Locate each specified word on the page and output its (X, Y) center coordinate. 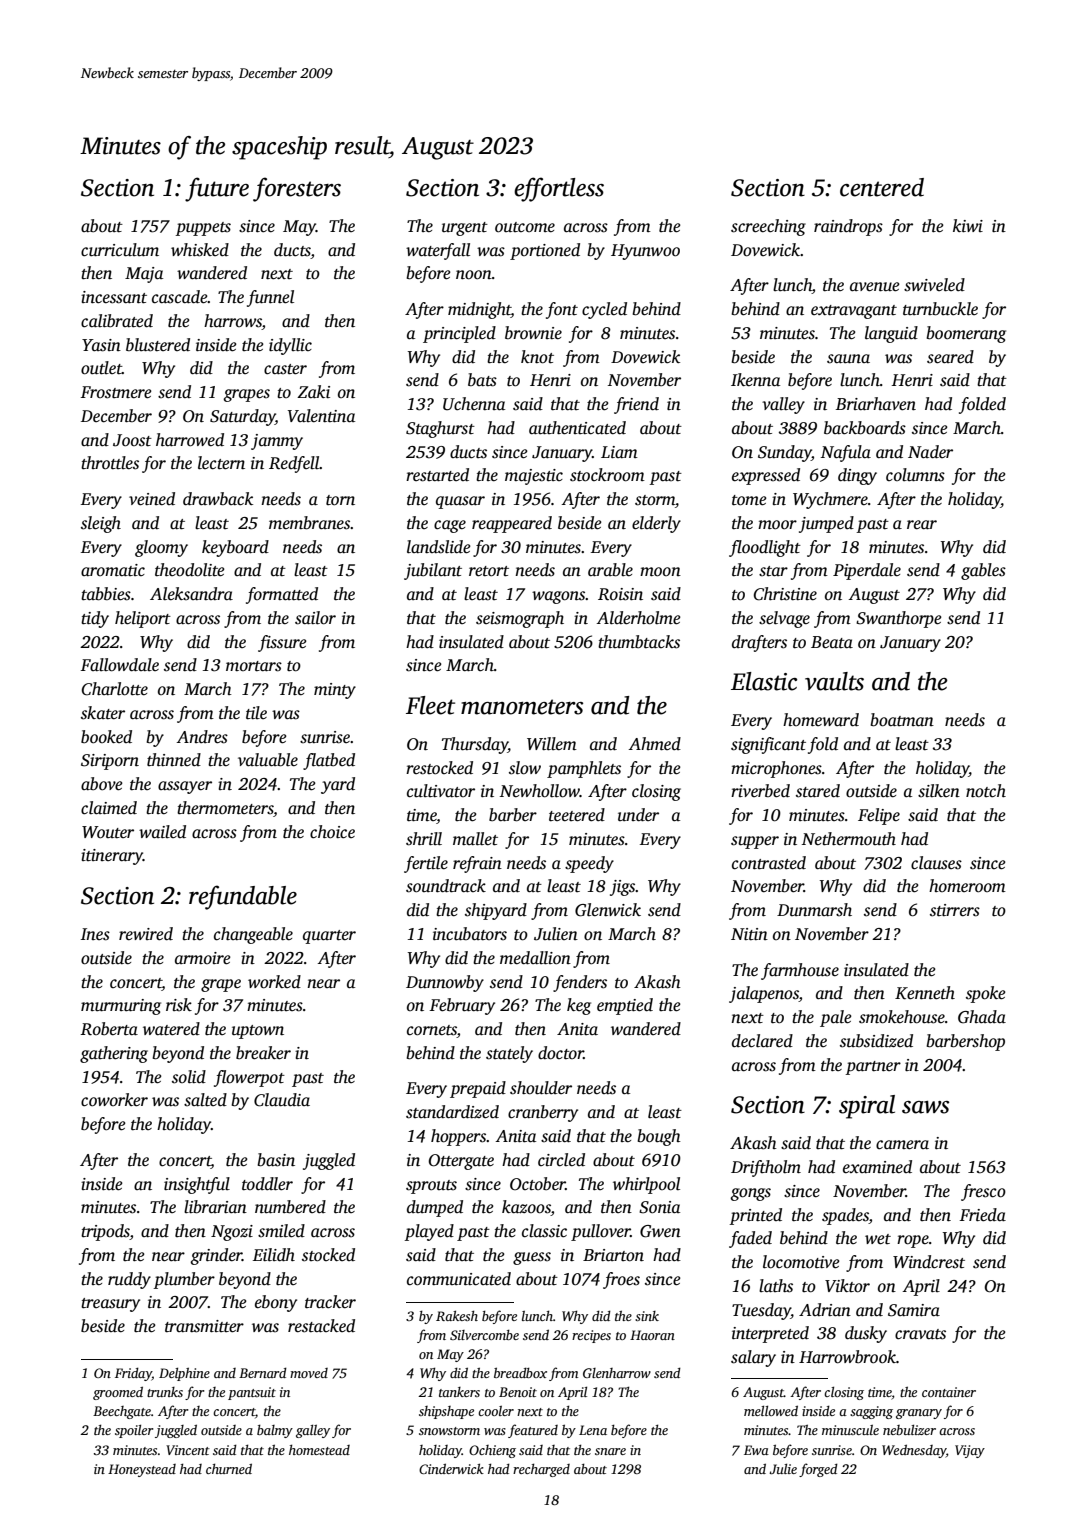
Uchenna (474, 404)
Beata (832, 642)
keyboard (235, 548)
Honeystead (142, 1470)
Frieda (983, 1215)
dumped (435, 1208)
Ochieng (492, 1451)
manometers (522, 707)
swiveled (934, 285)
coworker (114, 1100)
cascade (180, 297)
